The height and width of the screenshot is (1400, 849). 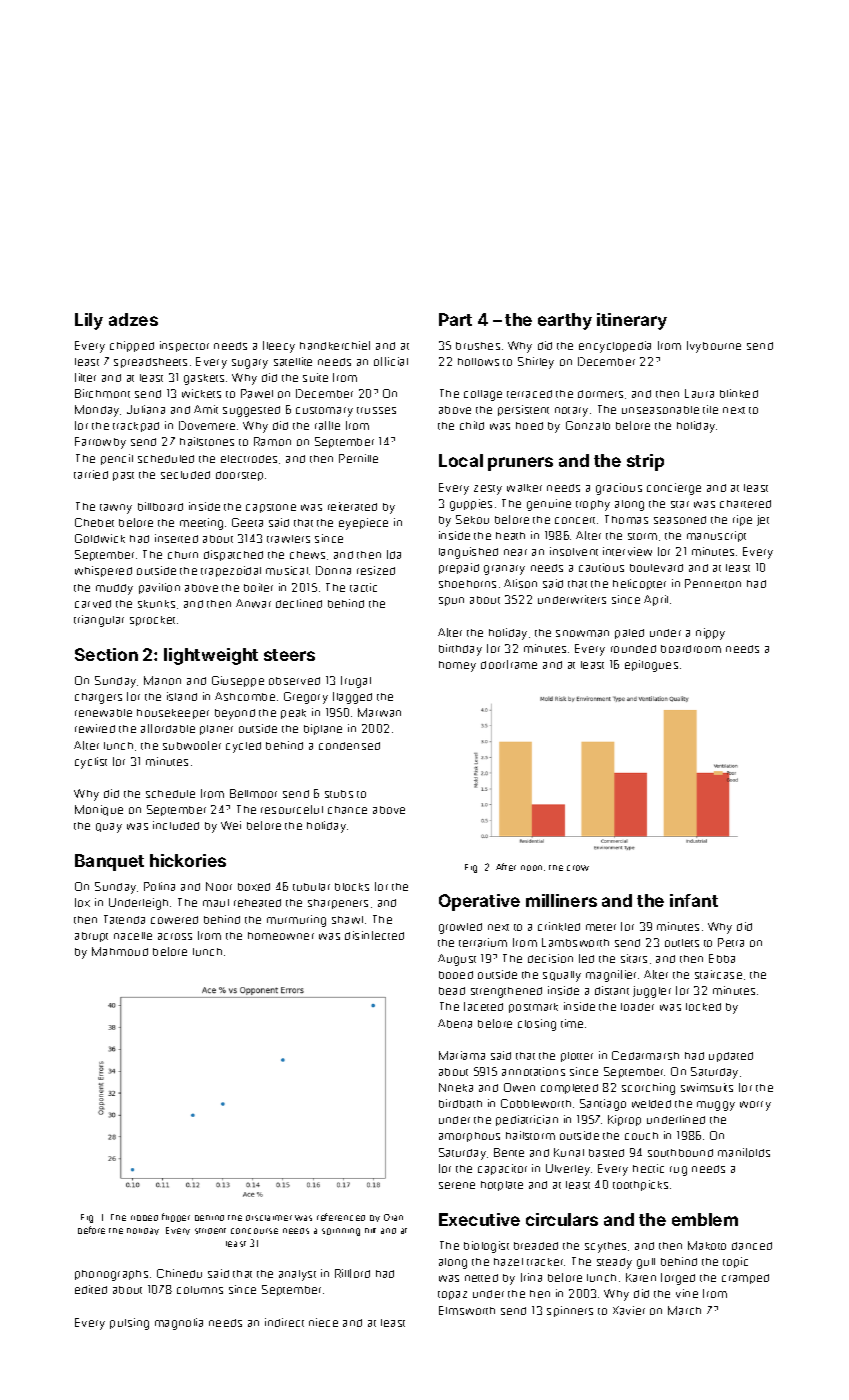 What do you see at coordinates (269, 1218) in the screenshot?
I see `disclaimer` at bounding box center [269, 1218].
